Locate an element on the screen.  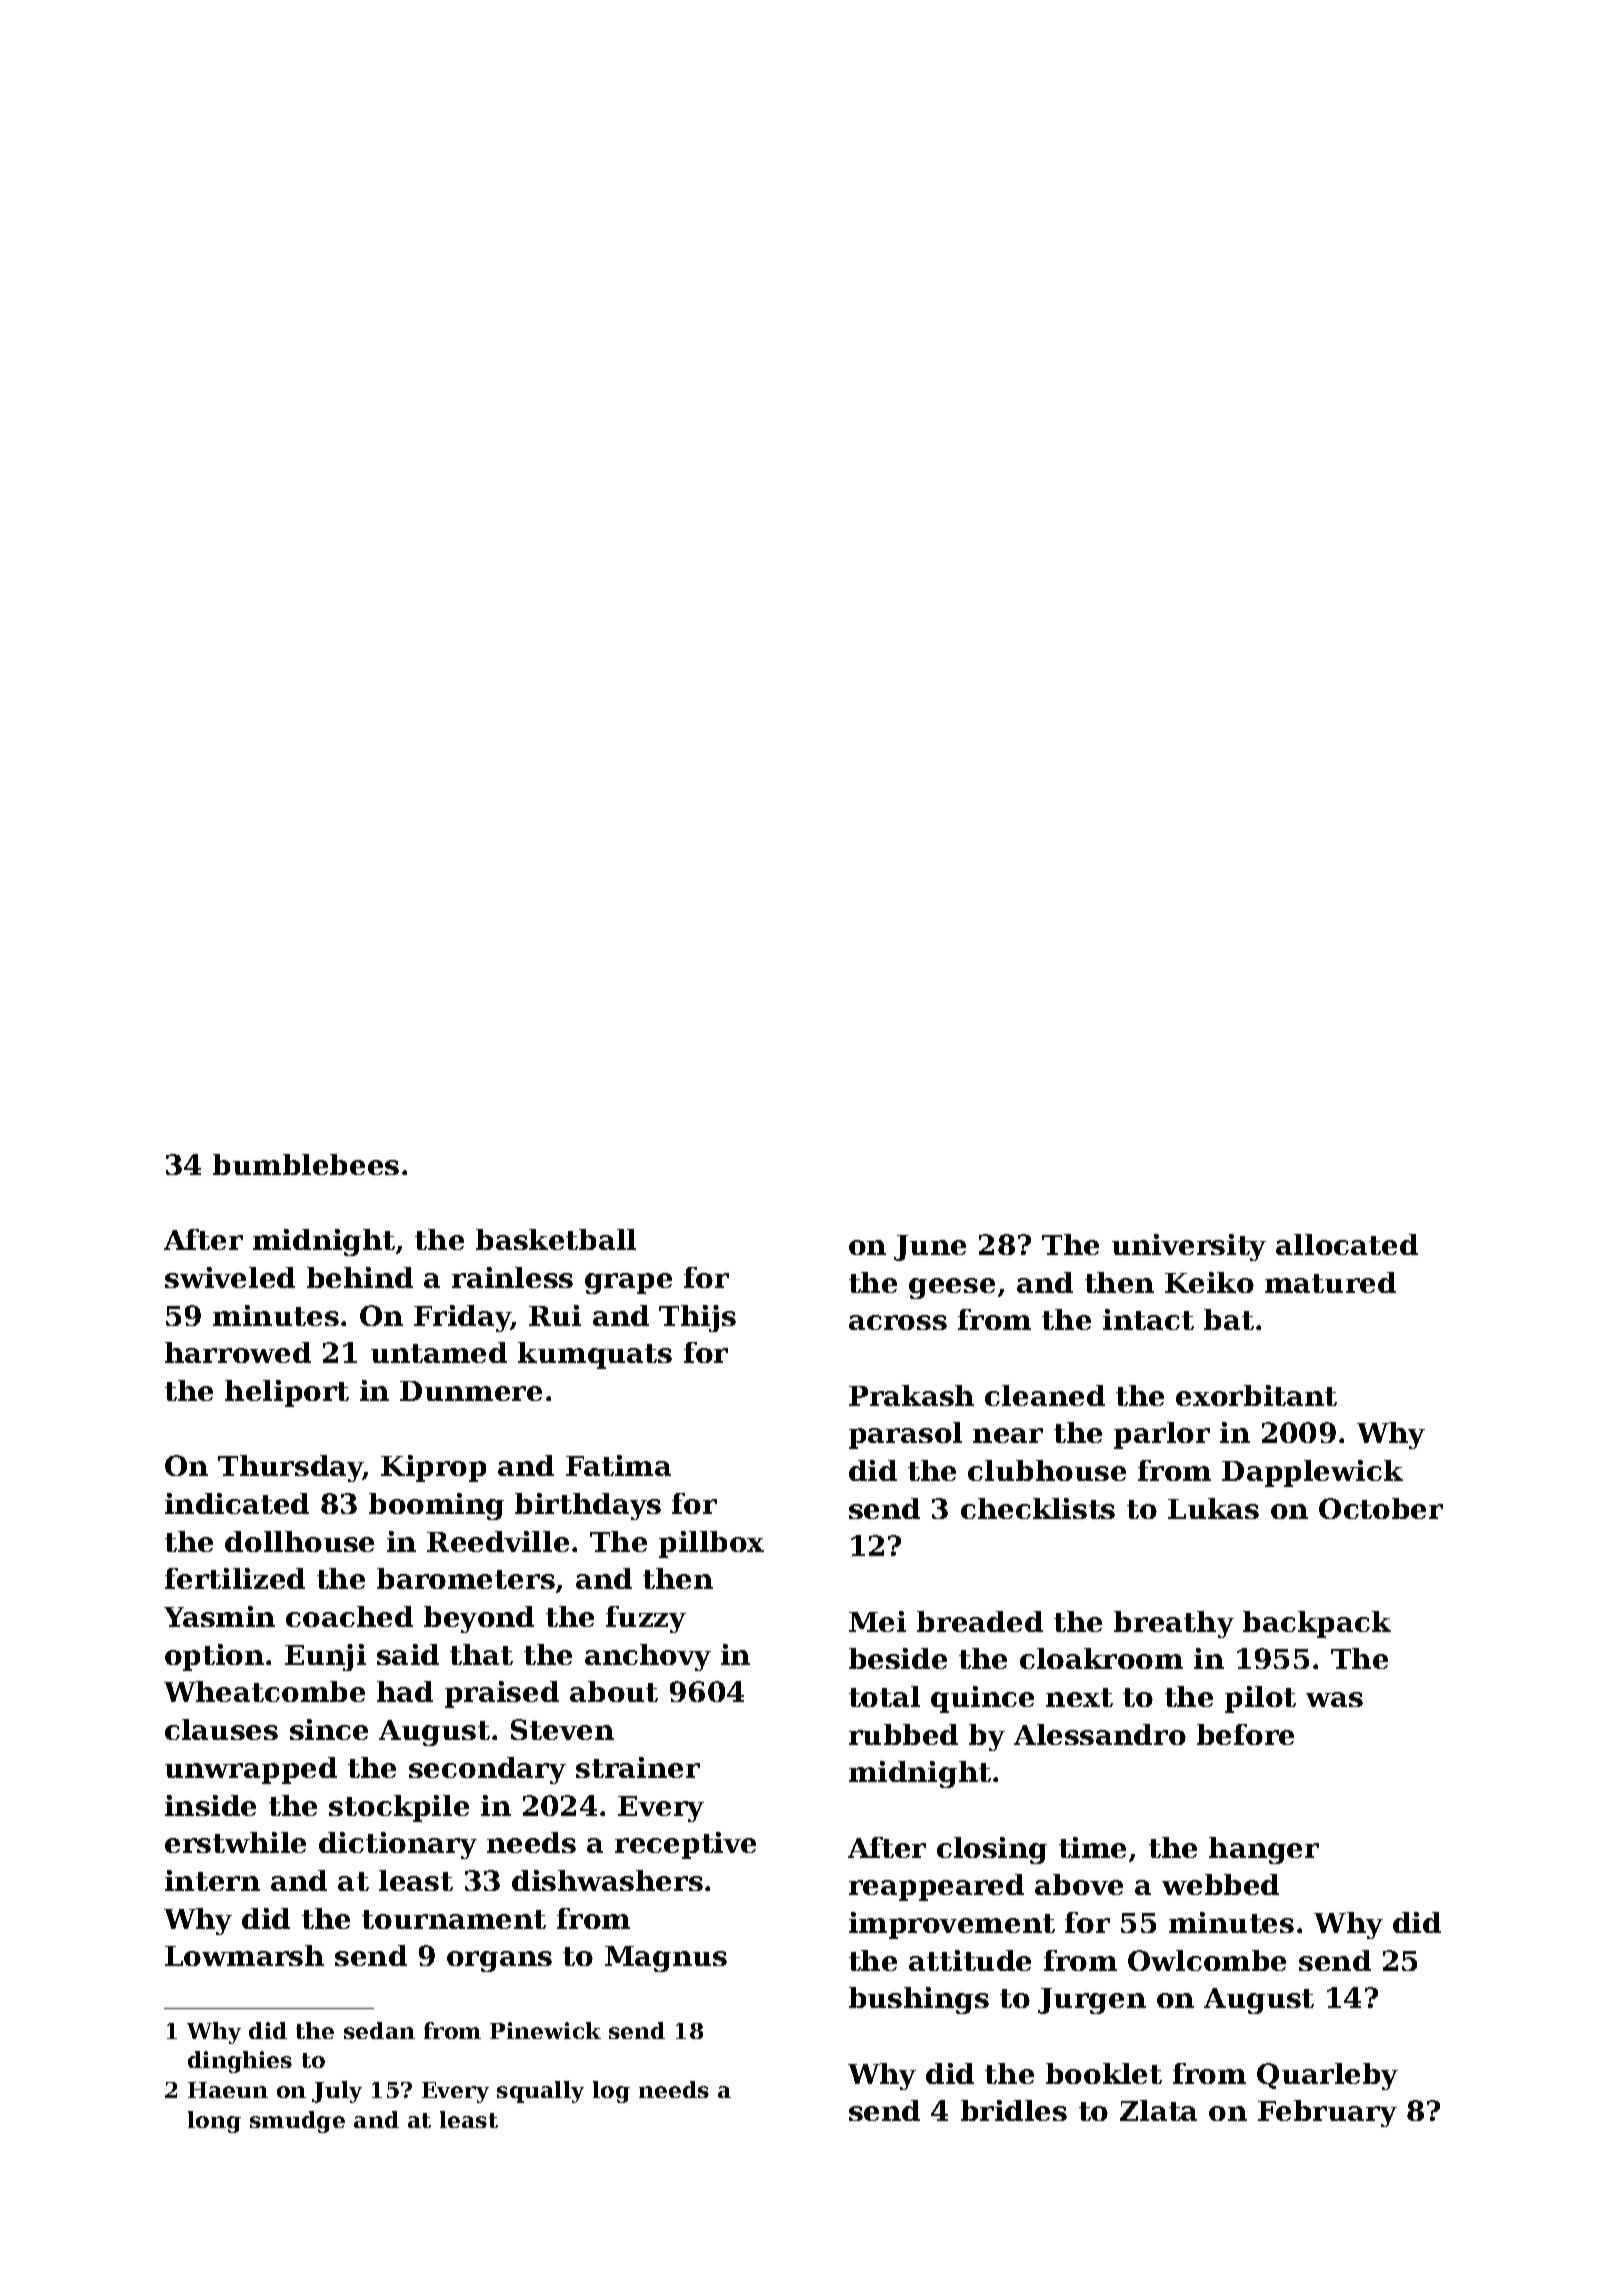
backpack is located at coordinates (1317, 1624).
